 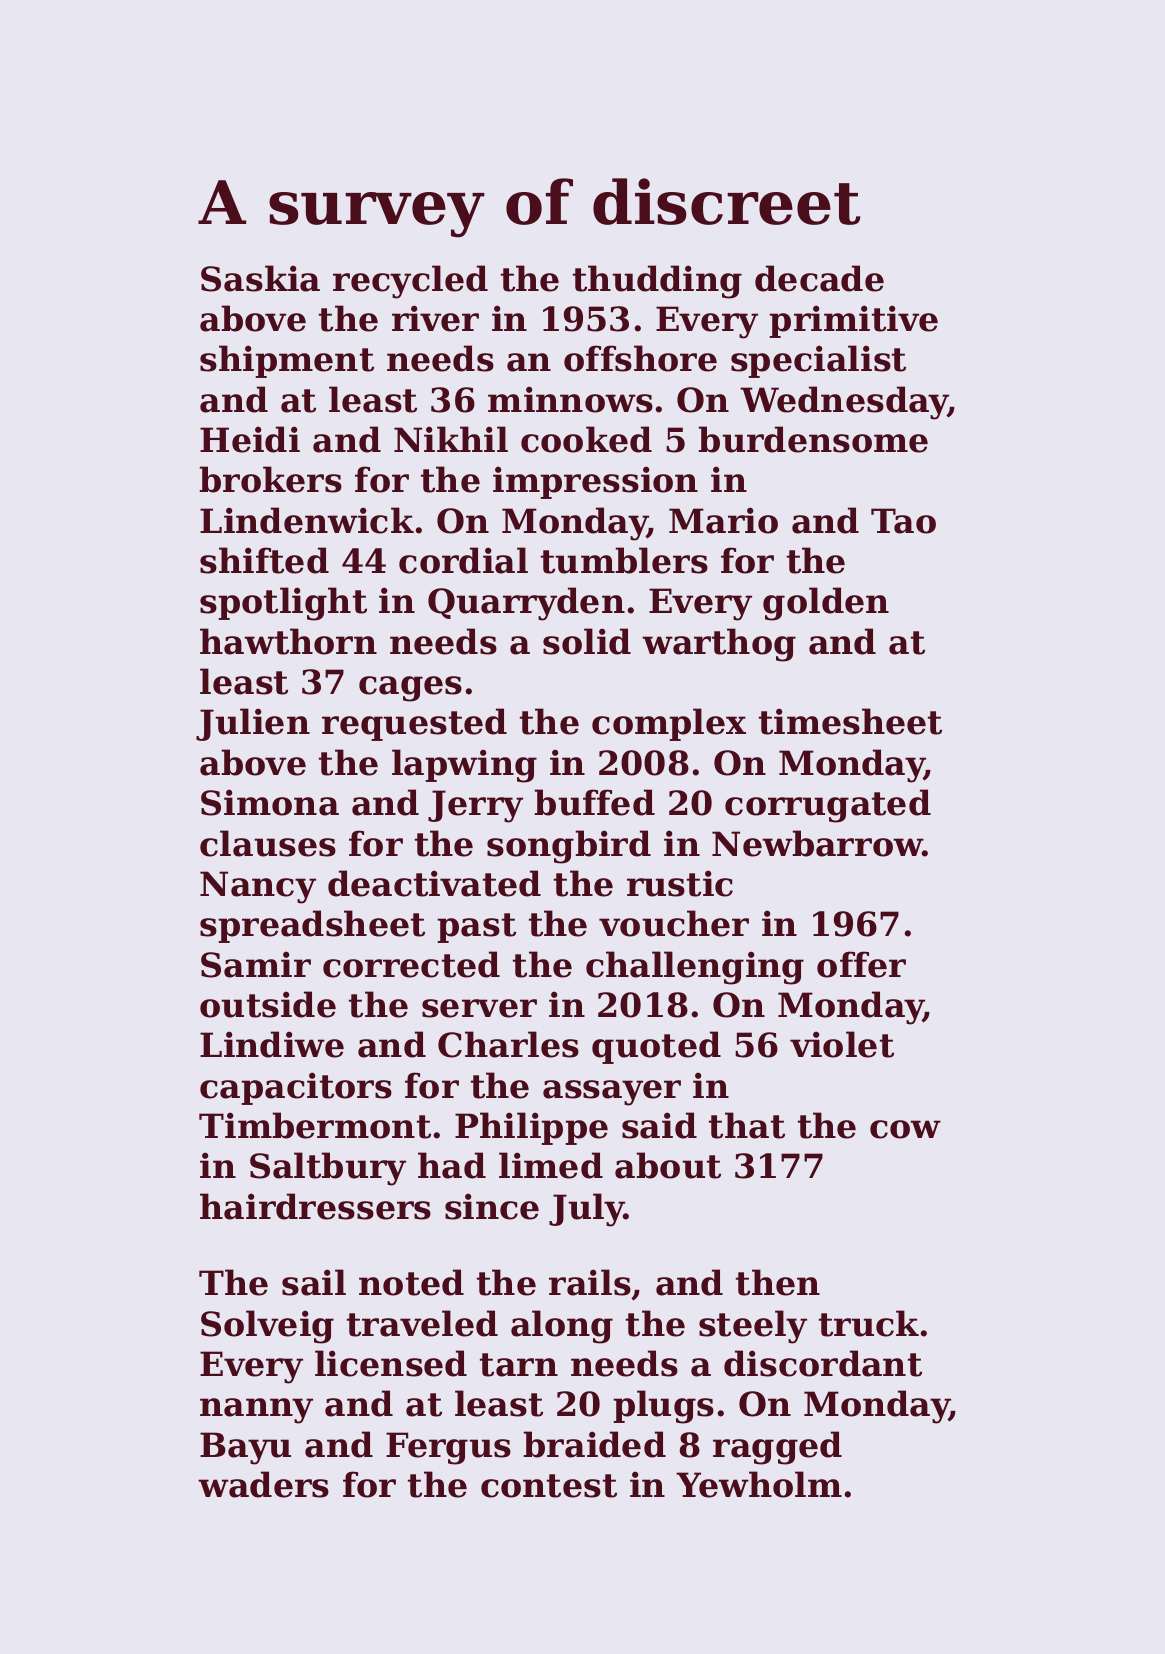 What do you see at coordinates (410, 282) in the screenshot?
I see `recycled` at bounding box center [410, 282].
